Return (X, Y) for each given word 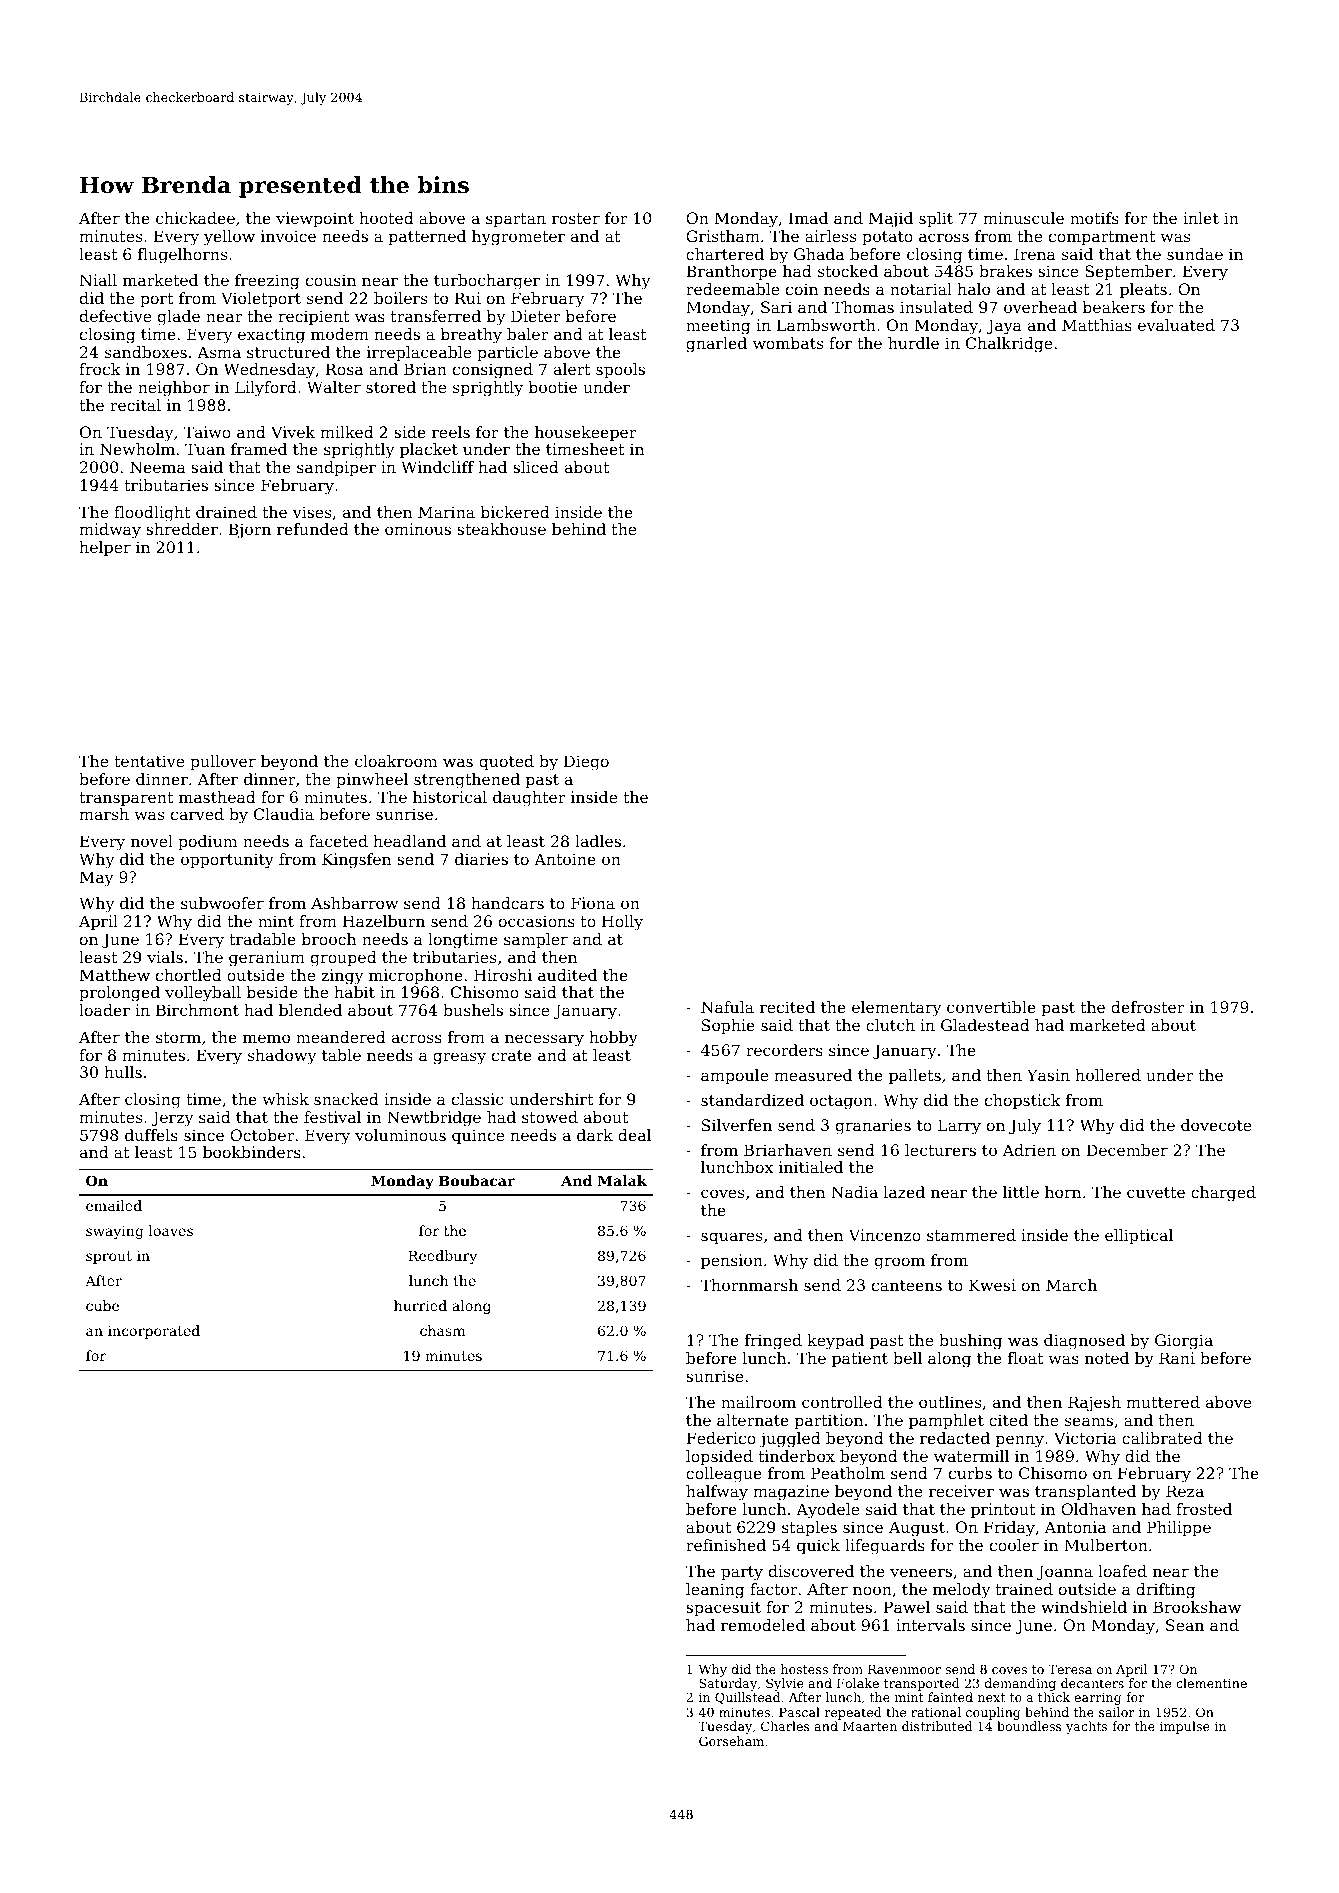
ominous (418, 529)
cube (102, 1305)
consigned (493, 371)
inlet (1201, 218)
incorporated (154, 1332)
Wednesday (269, 371)
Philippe (1179, 1529)
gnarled (716, 345)
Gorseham (731, 1741)
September (1128, 273)
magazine (791, 1493)
